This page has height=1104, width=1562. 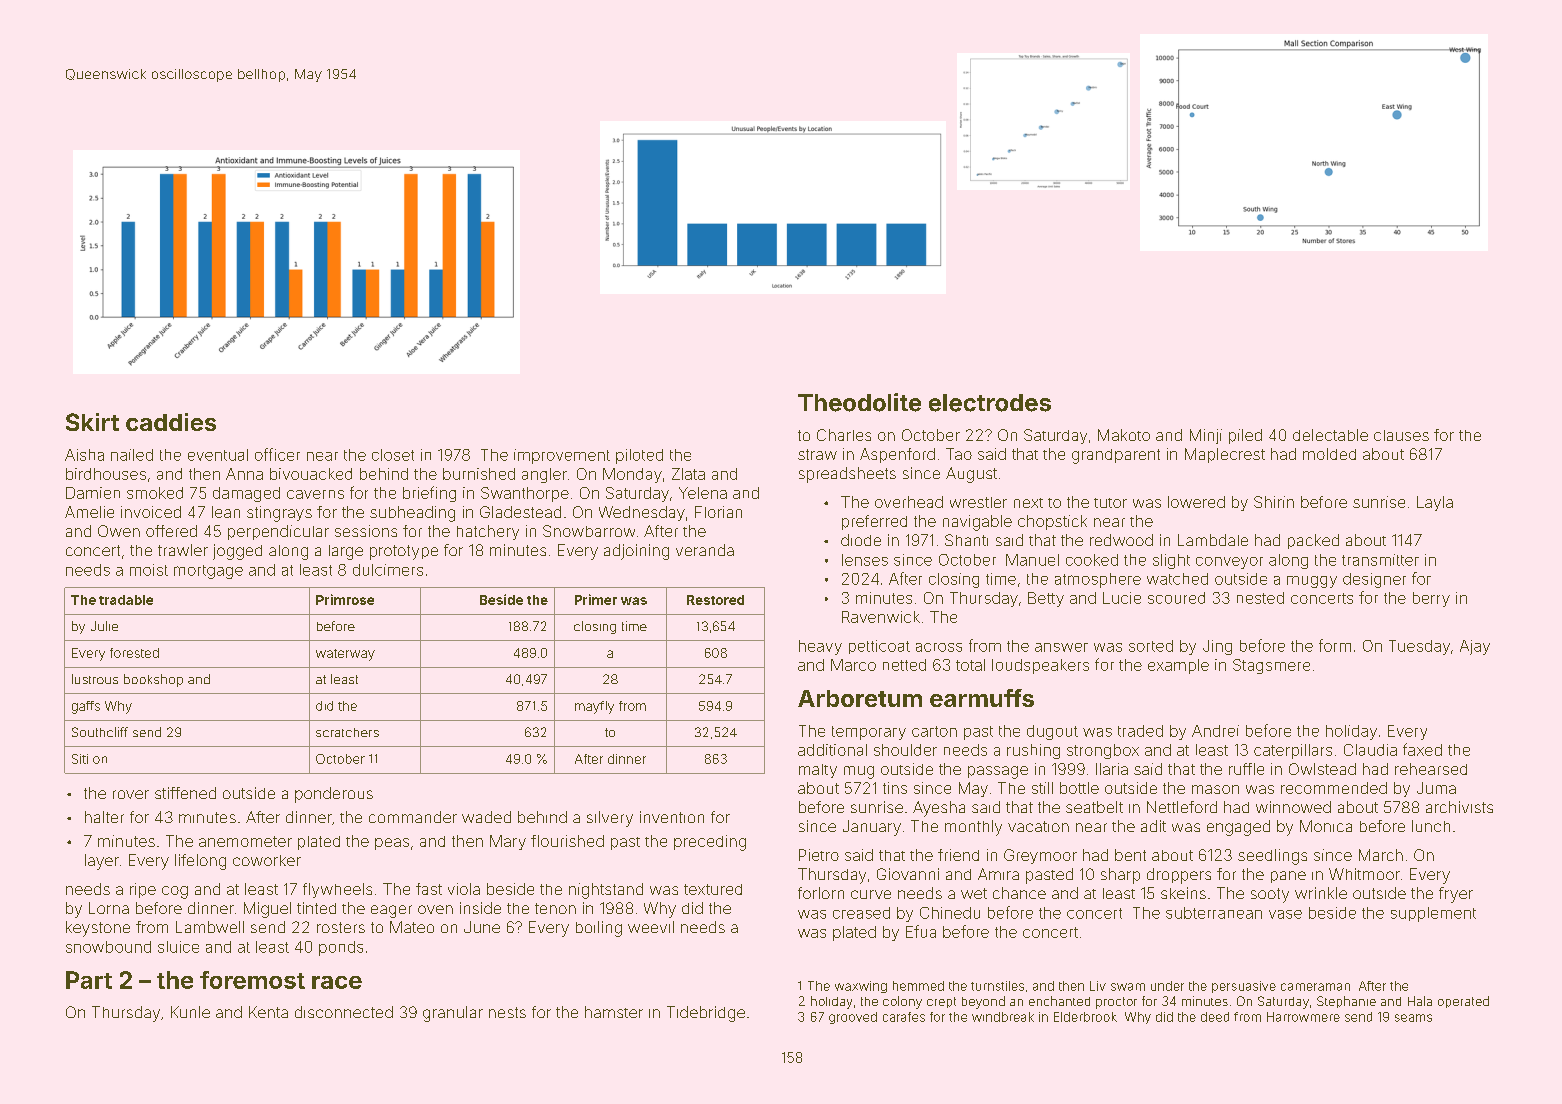 What do you see at coordinates (820, 647) in the page?
I see `heavy` at bounding box center [820, 647].
